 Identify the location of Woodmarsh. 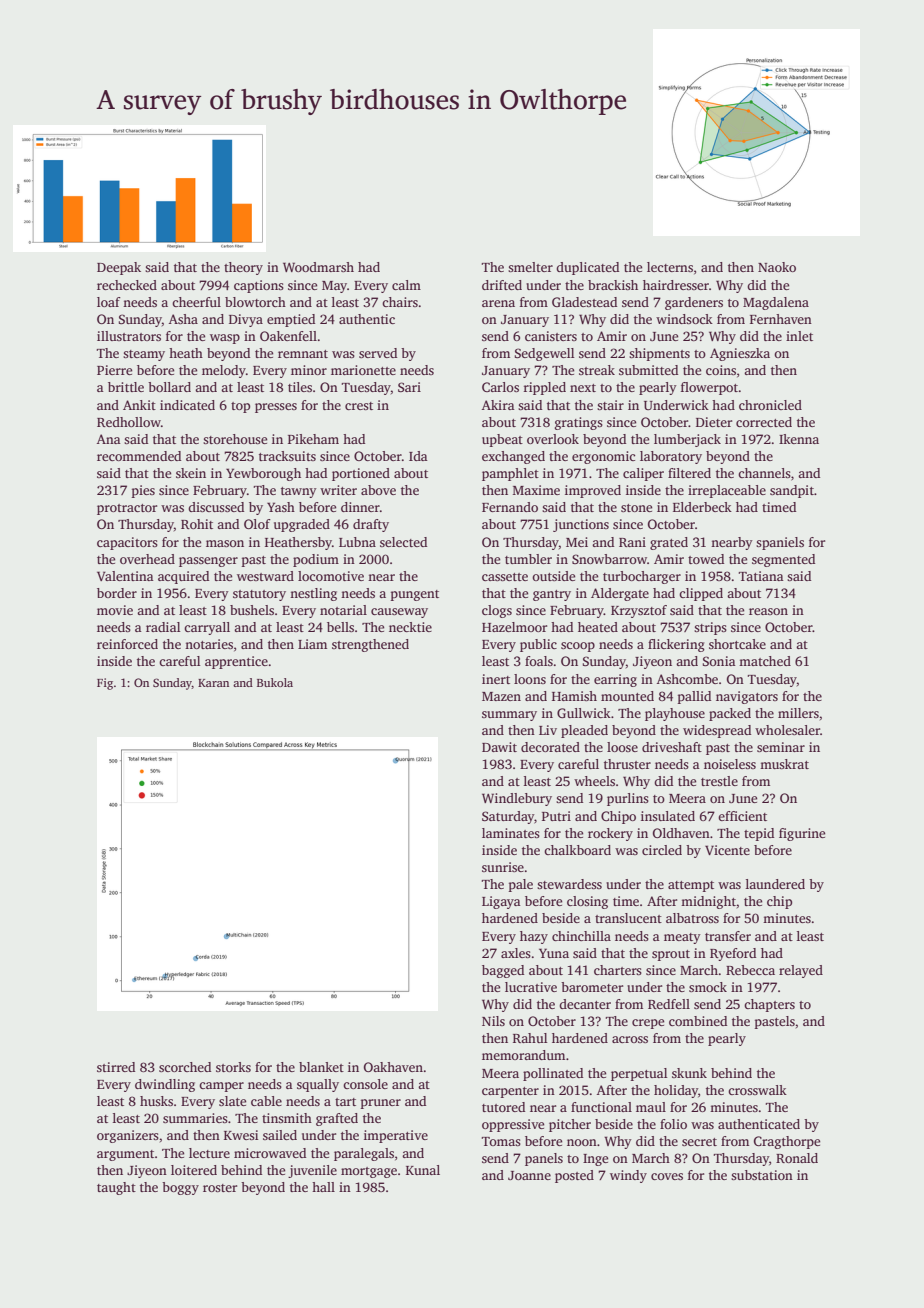
(318, 267).
